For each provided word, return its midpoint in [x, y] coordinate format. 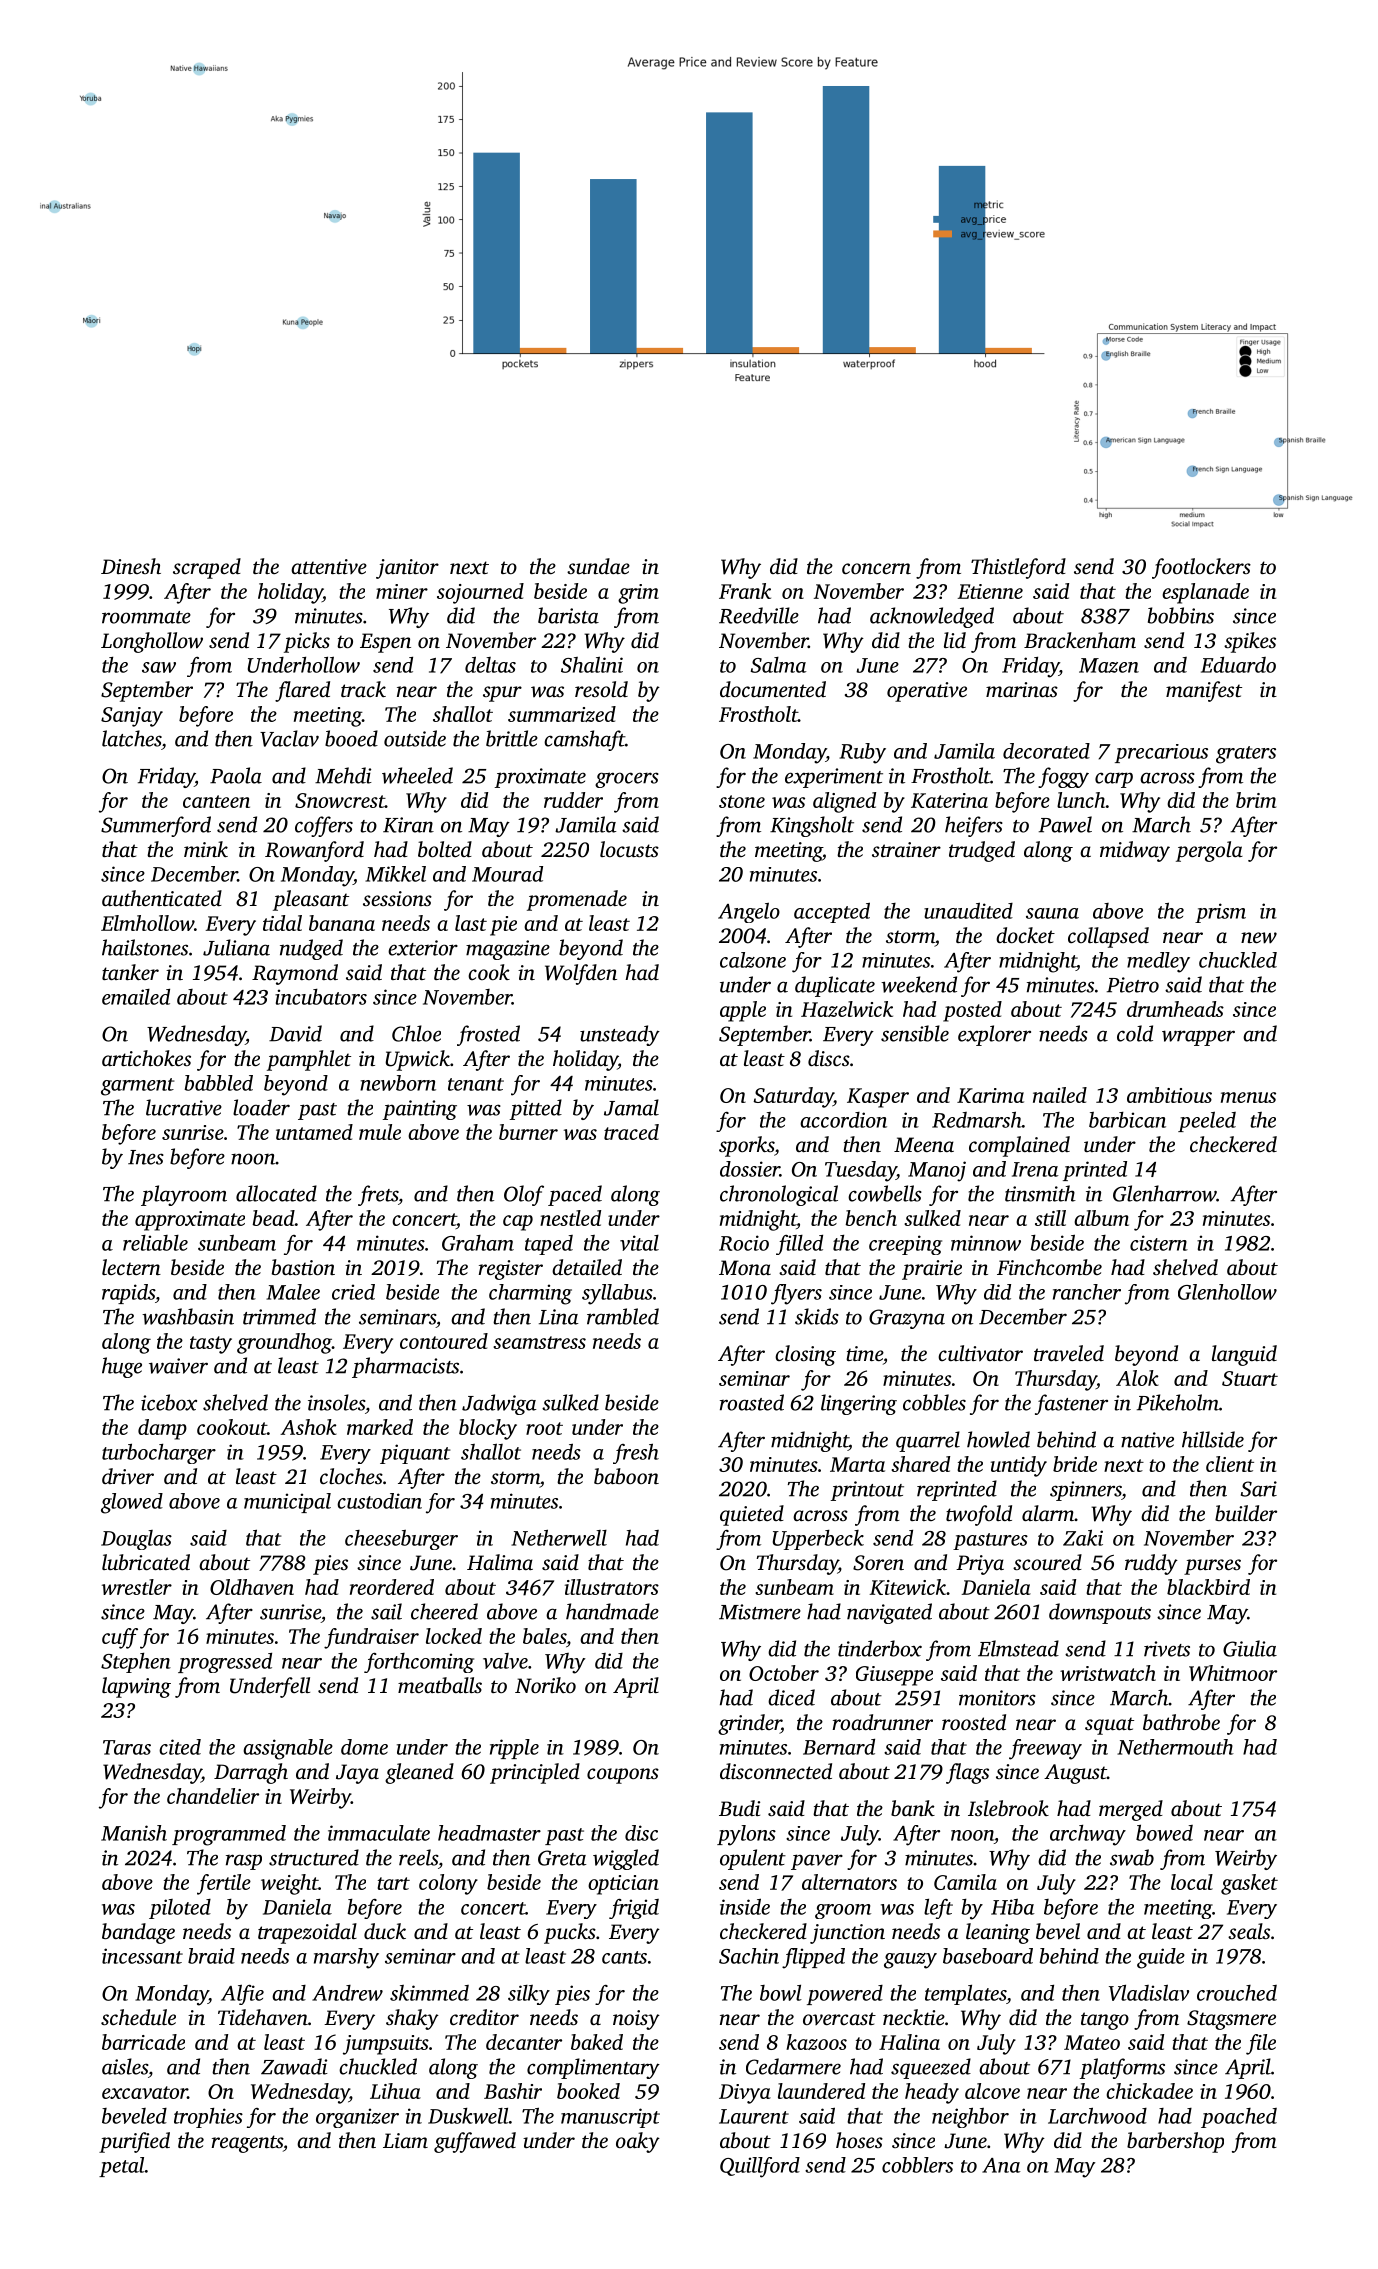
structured [314, 1857]
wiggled [626, 1859]
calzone [753, 960]
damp [162, 1429]
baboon [626, 1476]
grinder [749, 1724]
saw [159, 667]
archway [1088, 1835]
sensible [915, 1033]
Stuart [1250, 1378]
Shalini [592, 664]
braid [211, 1956]
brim [1256, 800]
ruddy [1151, 1564]
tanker [130, 972]
